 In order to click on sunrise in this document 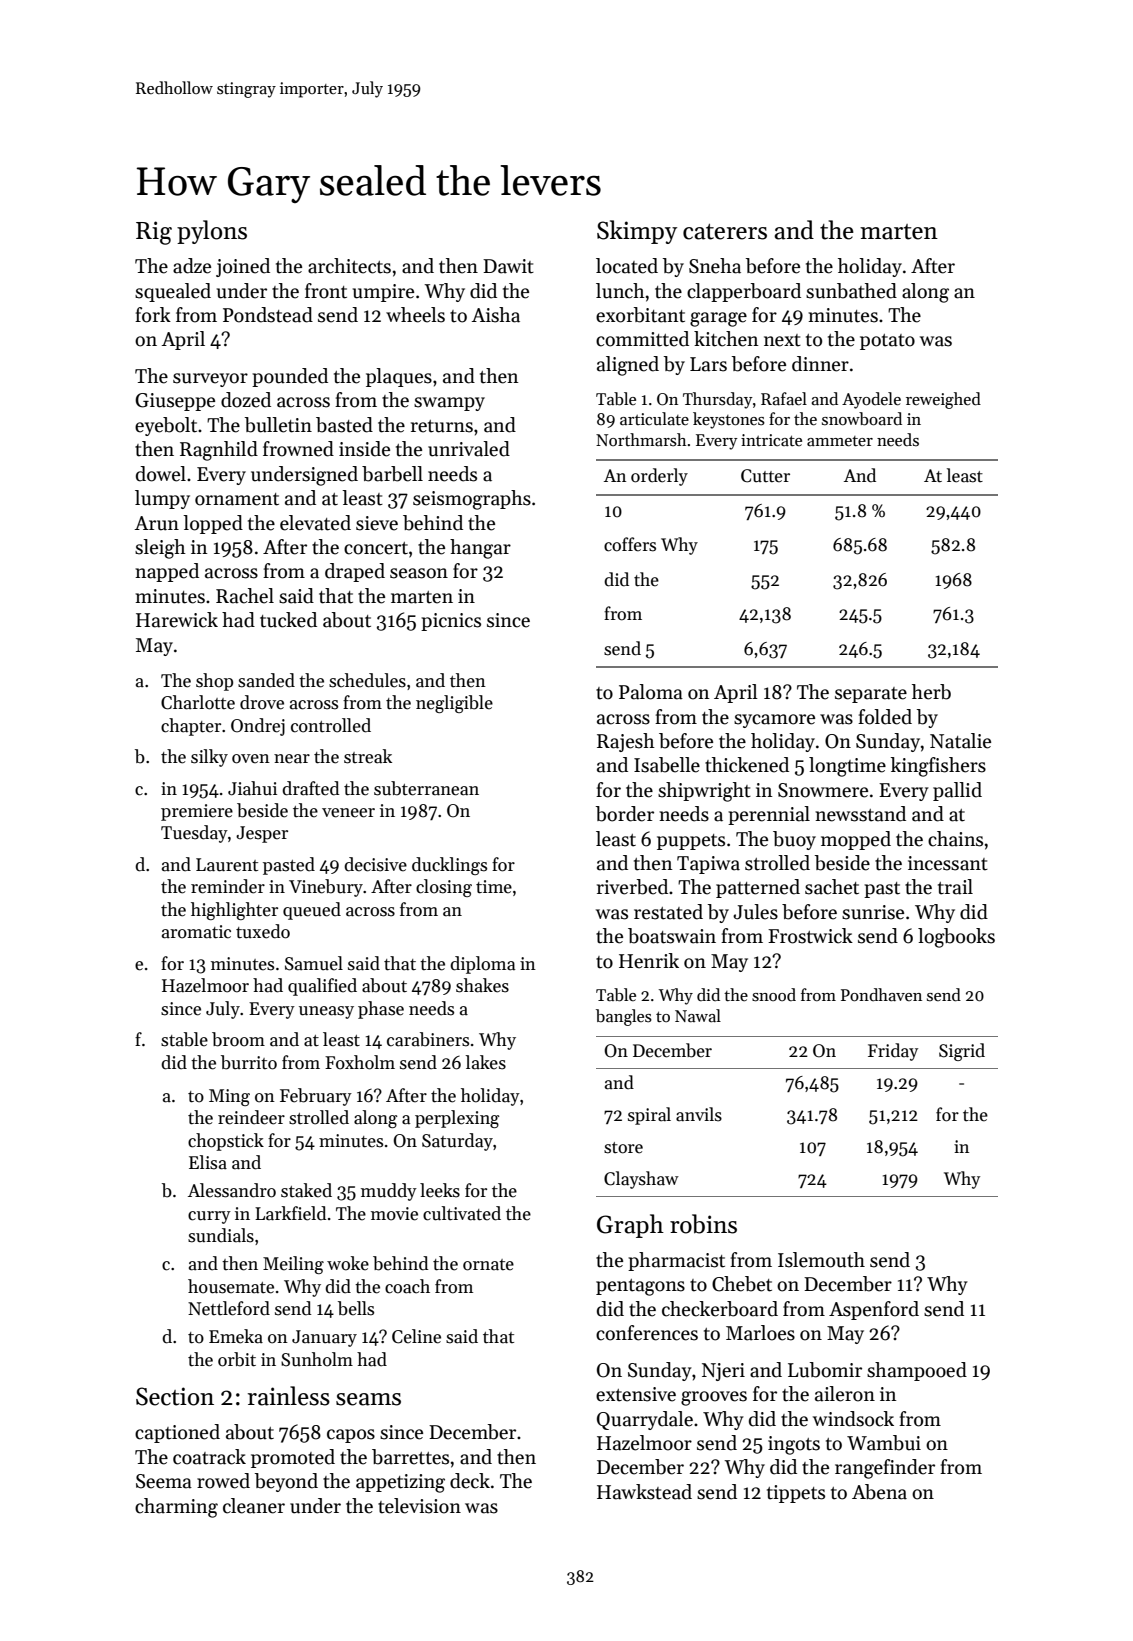, I will do `click(873, 912)`.
